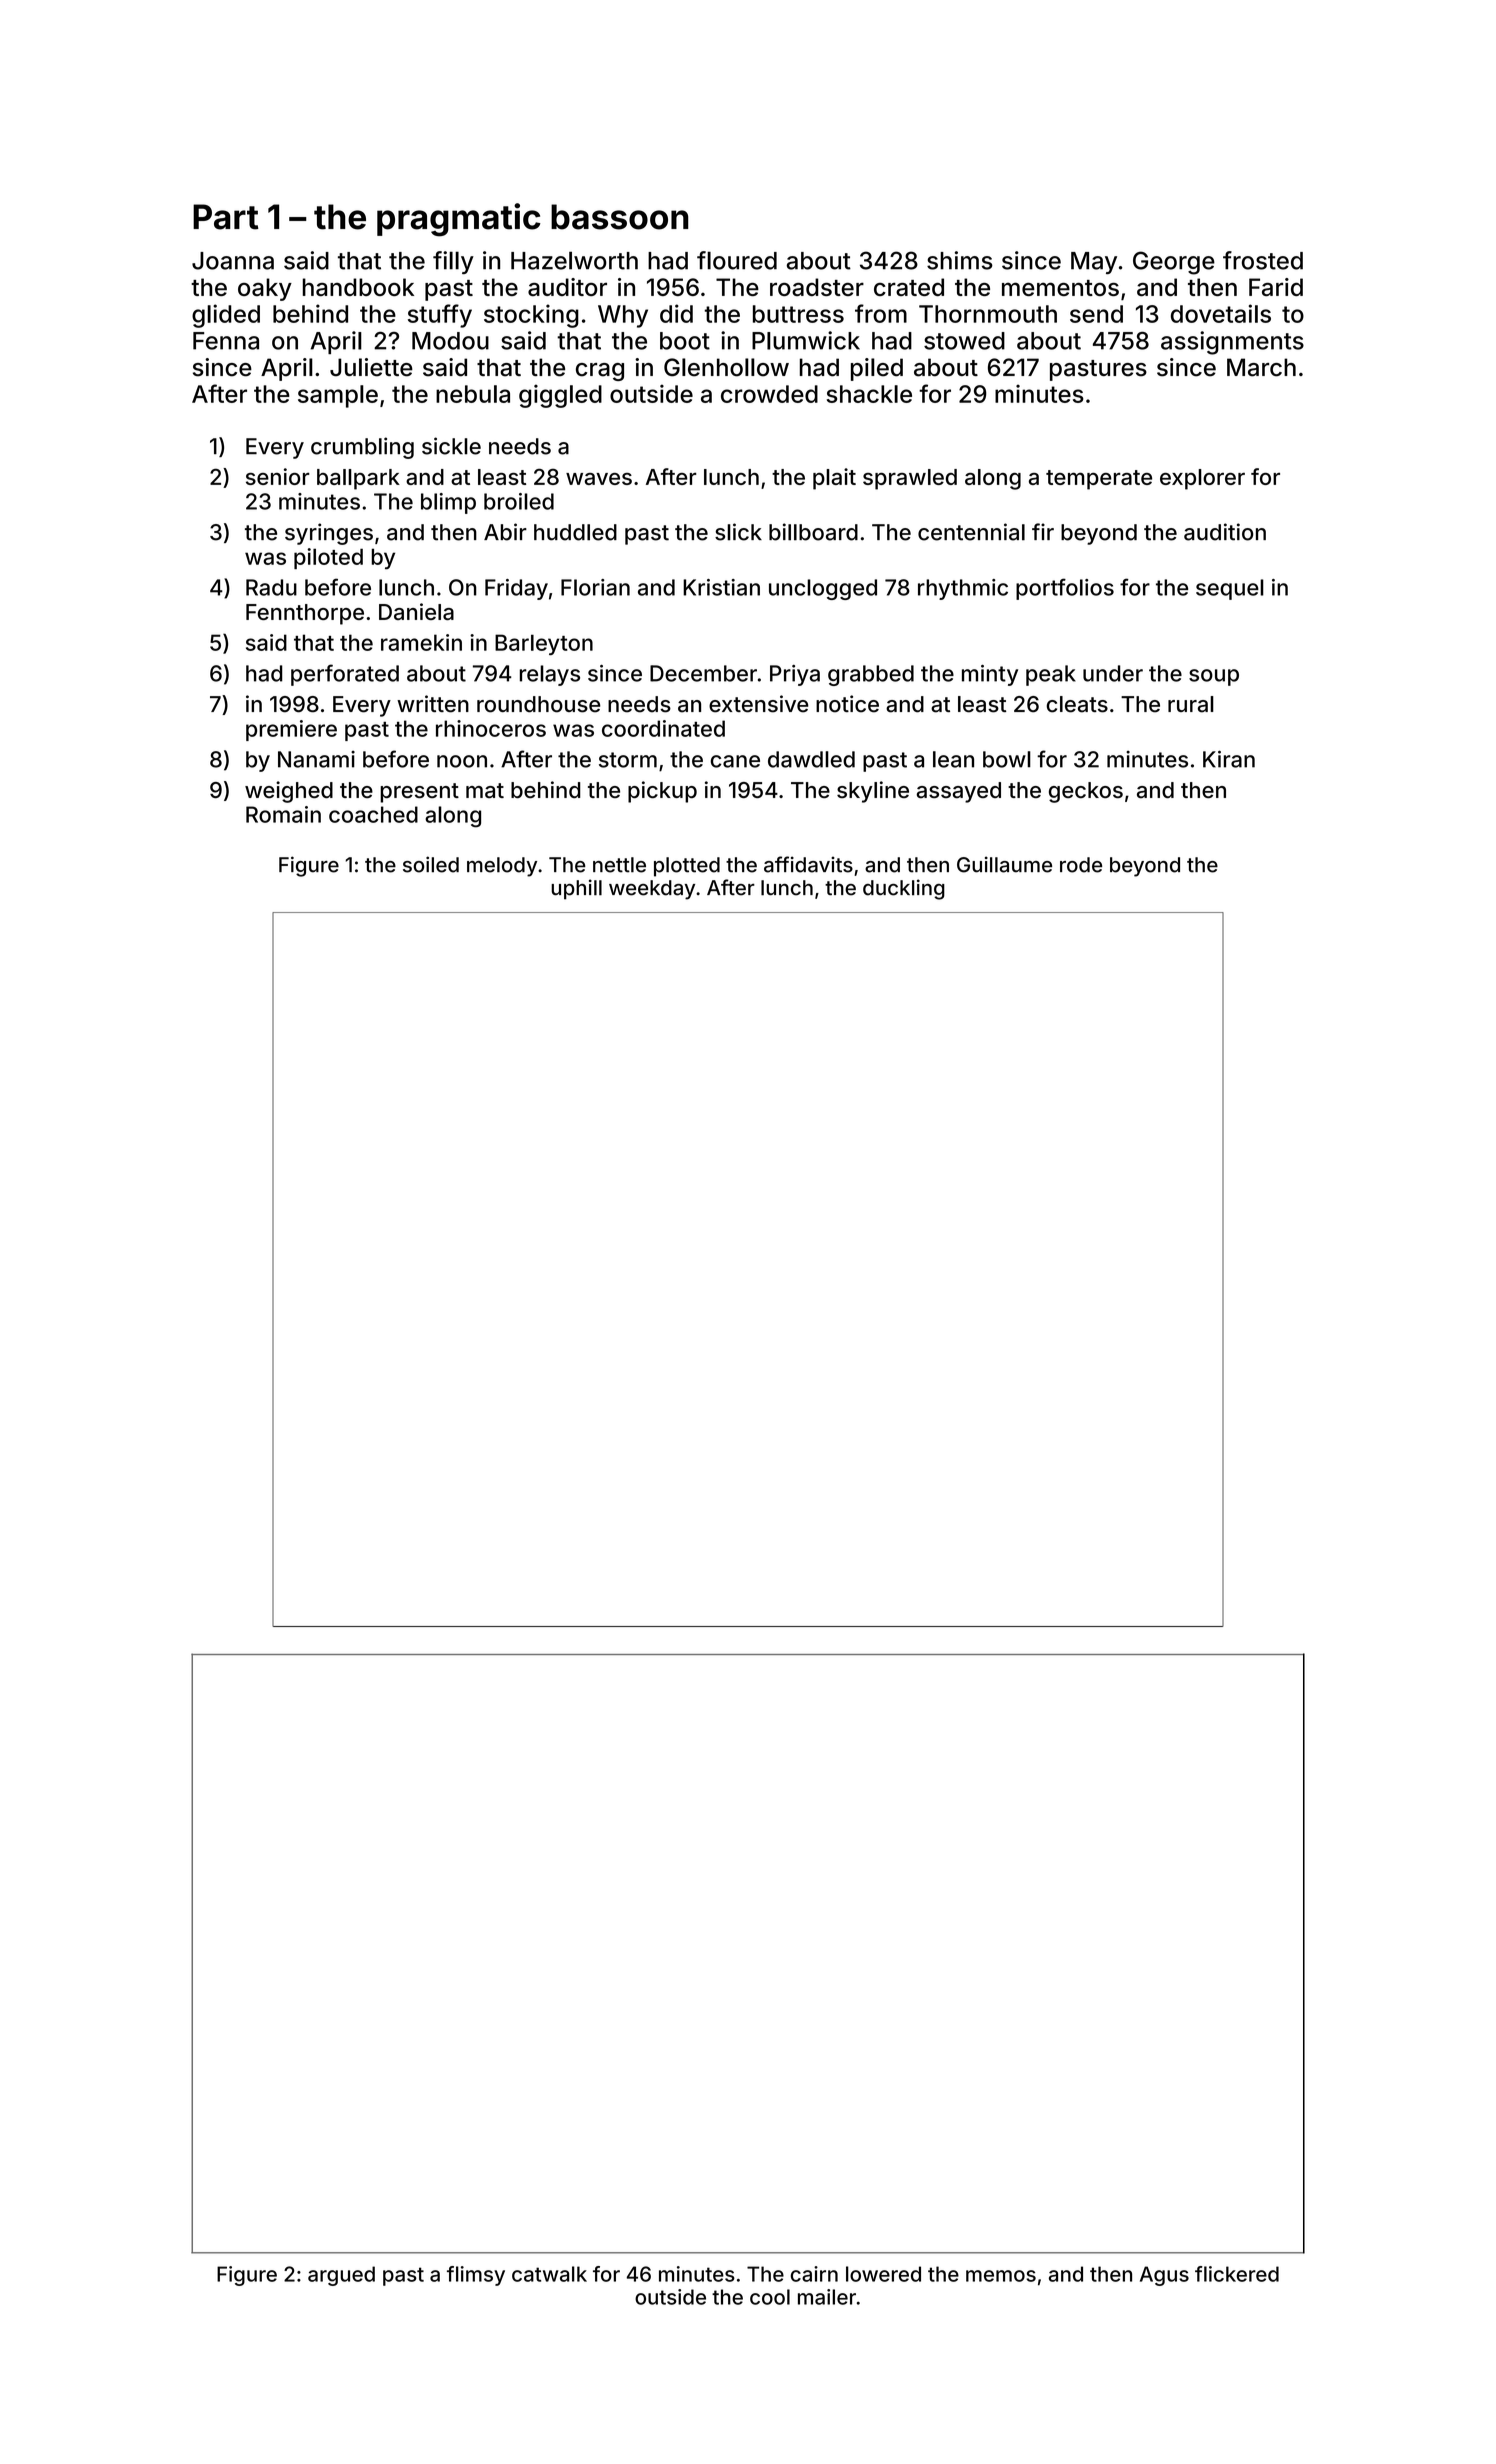  Describe the element at coordinates (341, 2276) in the page. I see `argued` at that location.
